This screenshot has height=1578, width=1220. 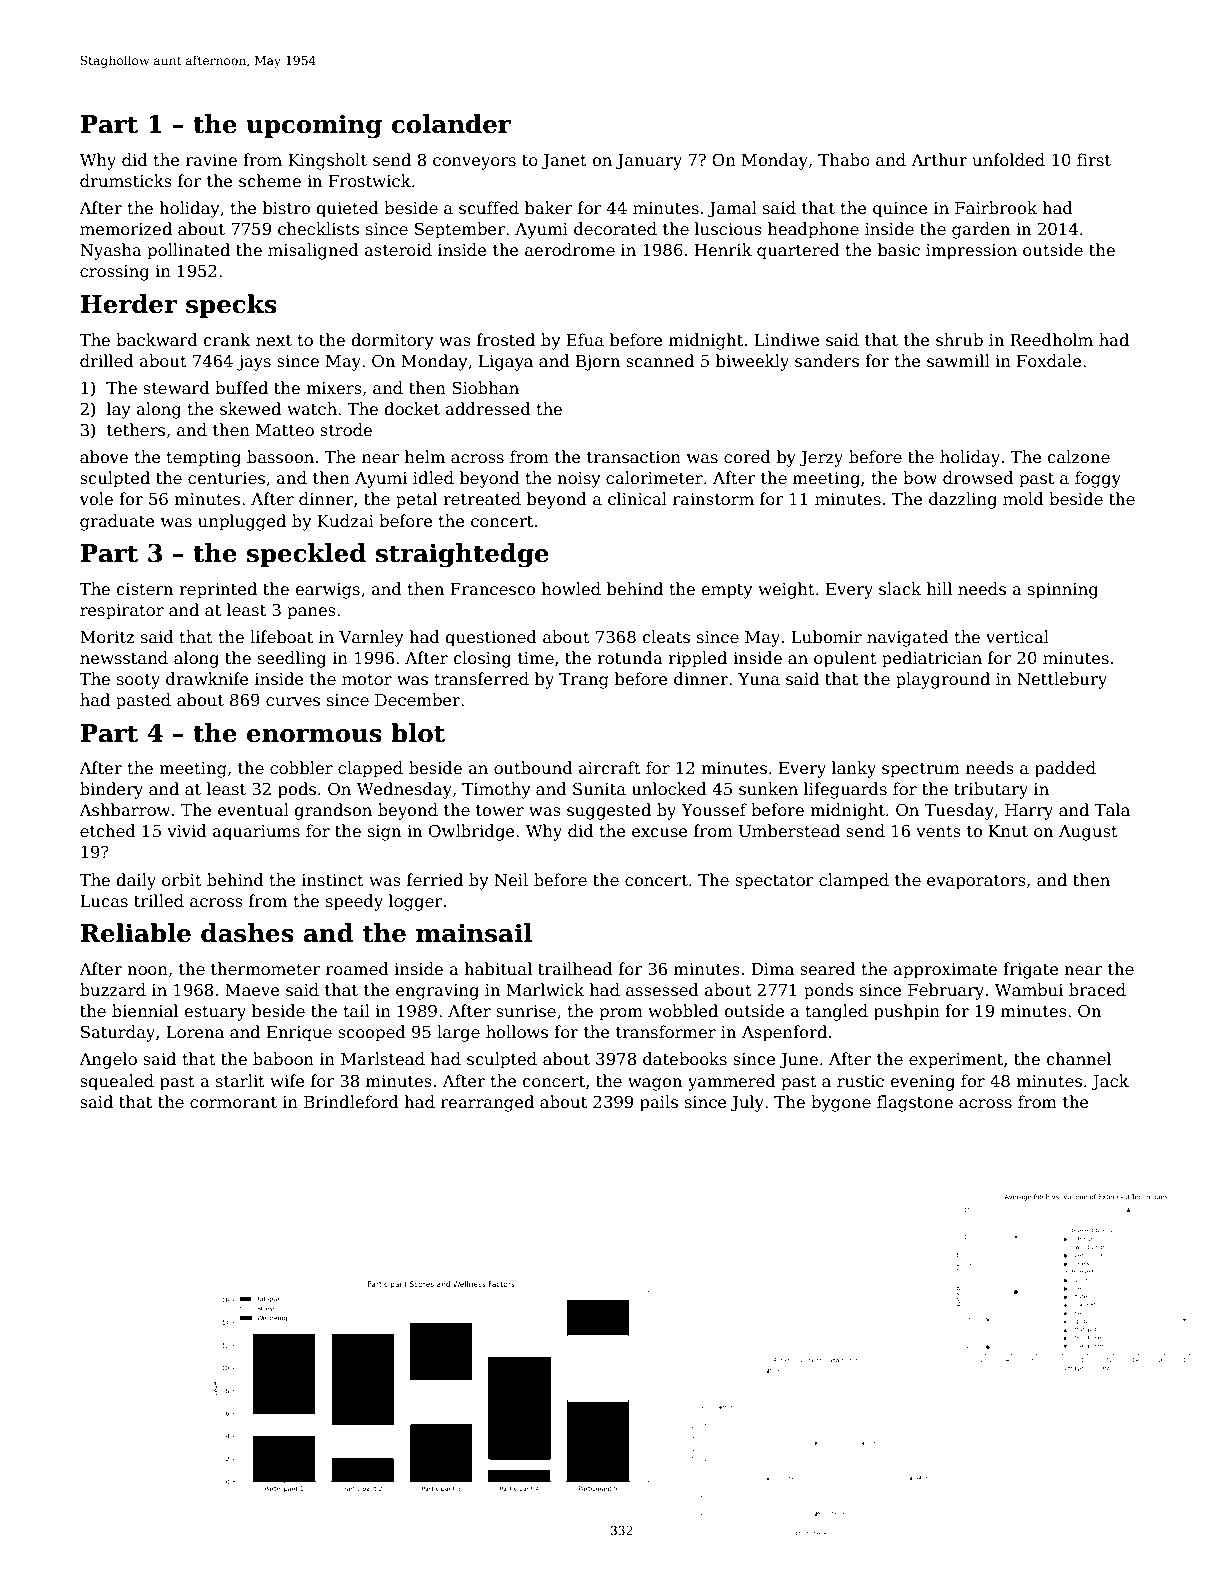 What do you see at coordinates (231, 306) in the screenshot?
I see `specks` at bounding box center [231, 306].
